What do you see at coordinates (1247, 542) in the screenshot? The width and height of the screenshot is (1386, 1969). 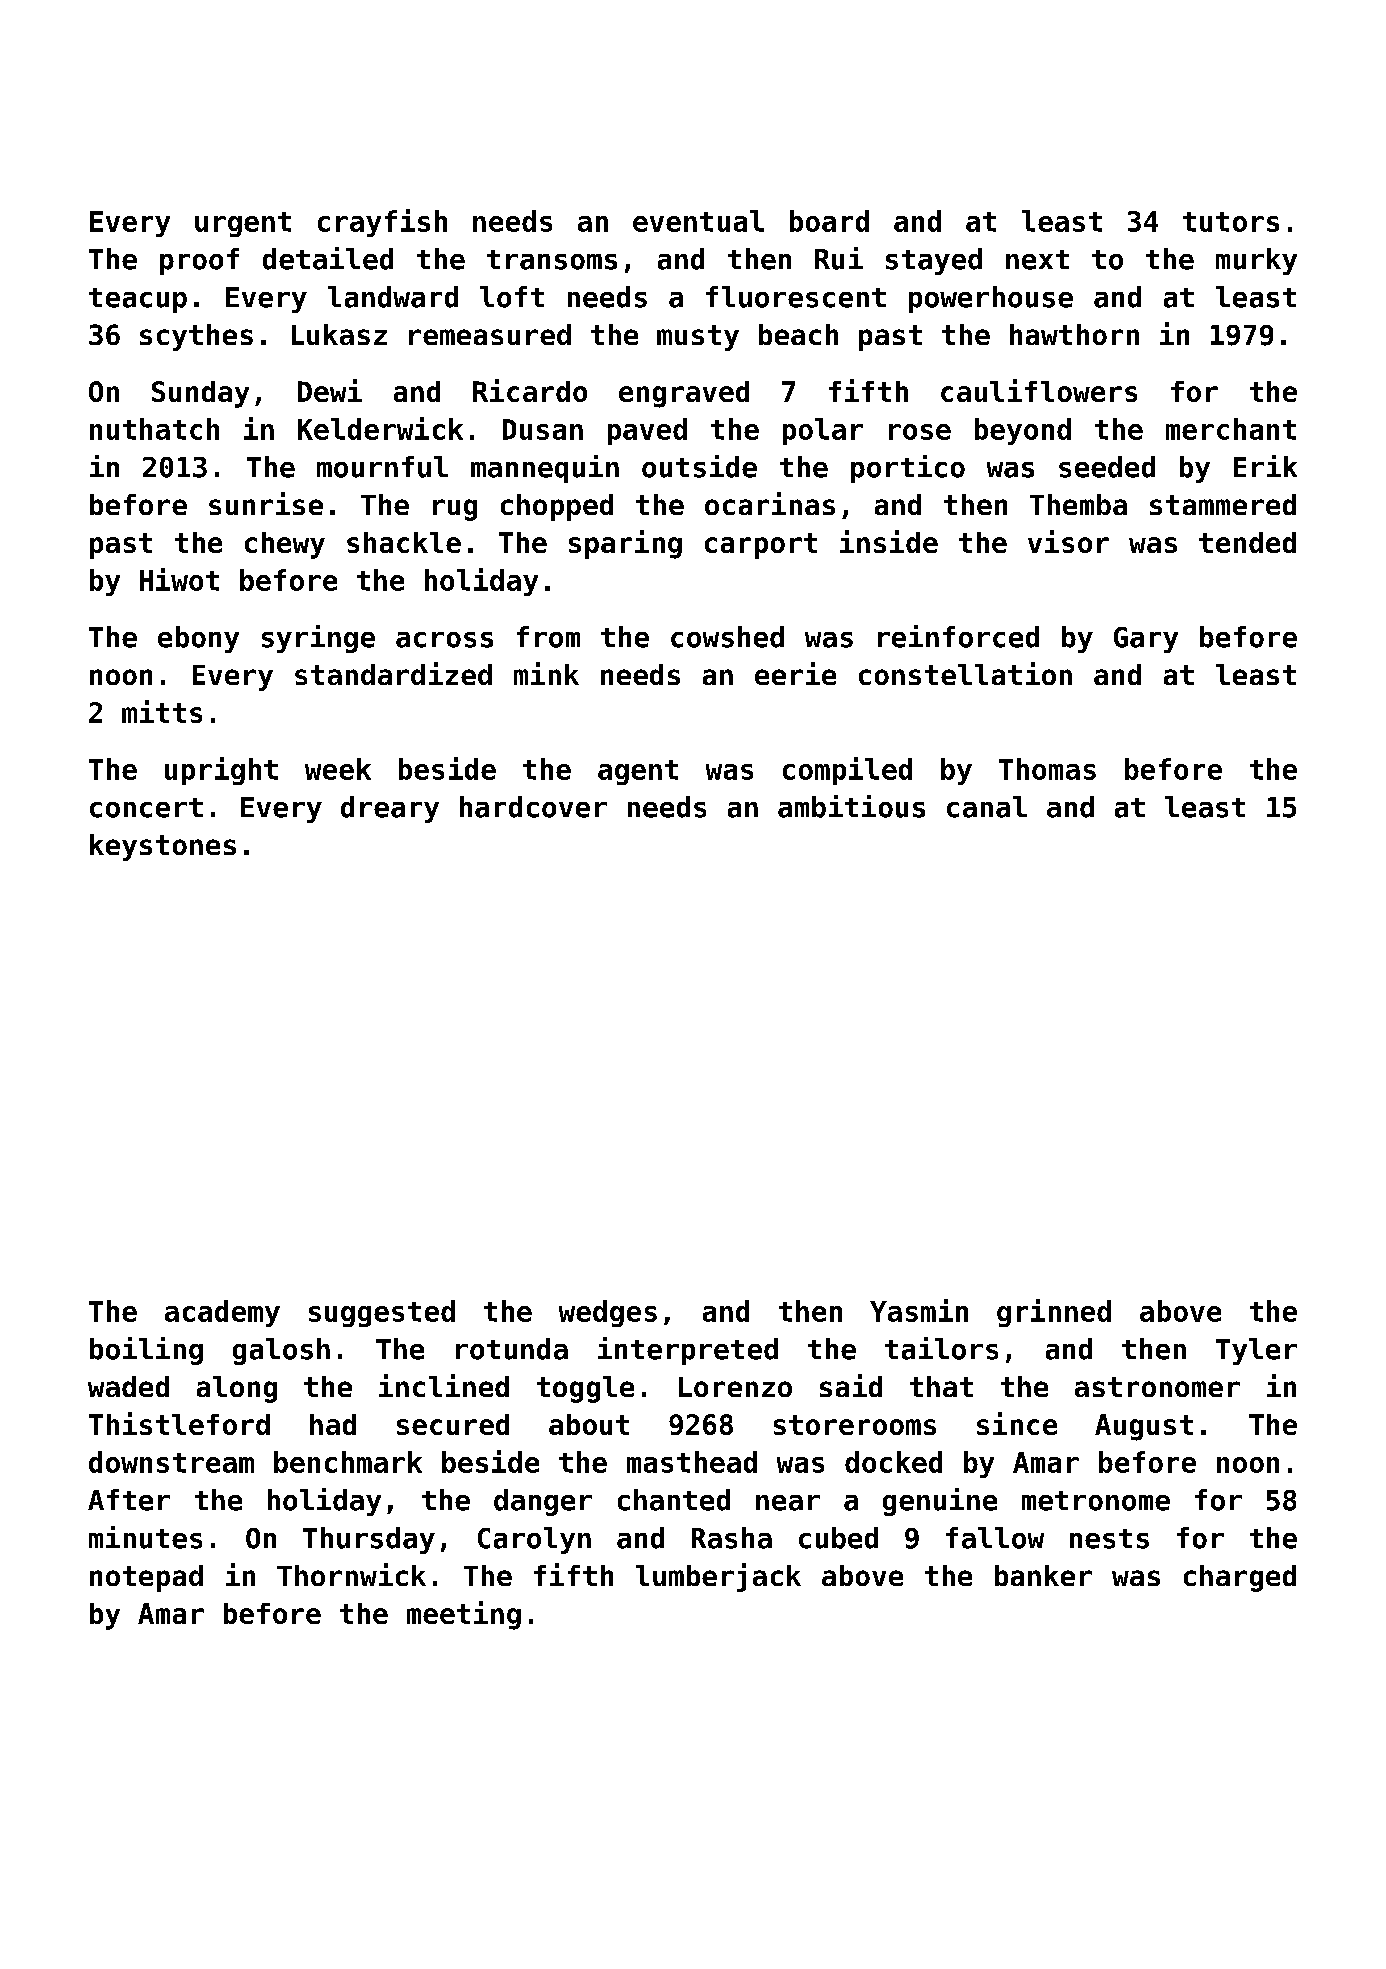 I see `tended` at bounding box center [1247, 542].
